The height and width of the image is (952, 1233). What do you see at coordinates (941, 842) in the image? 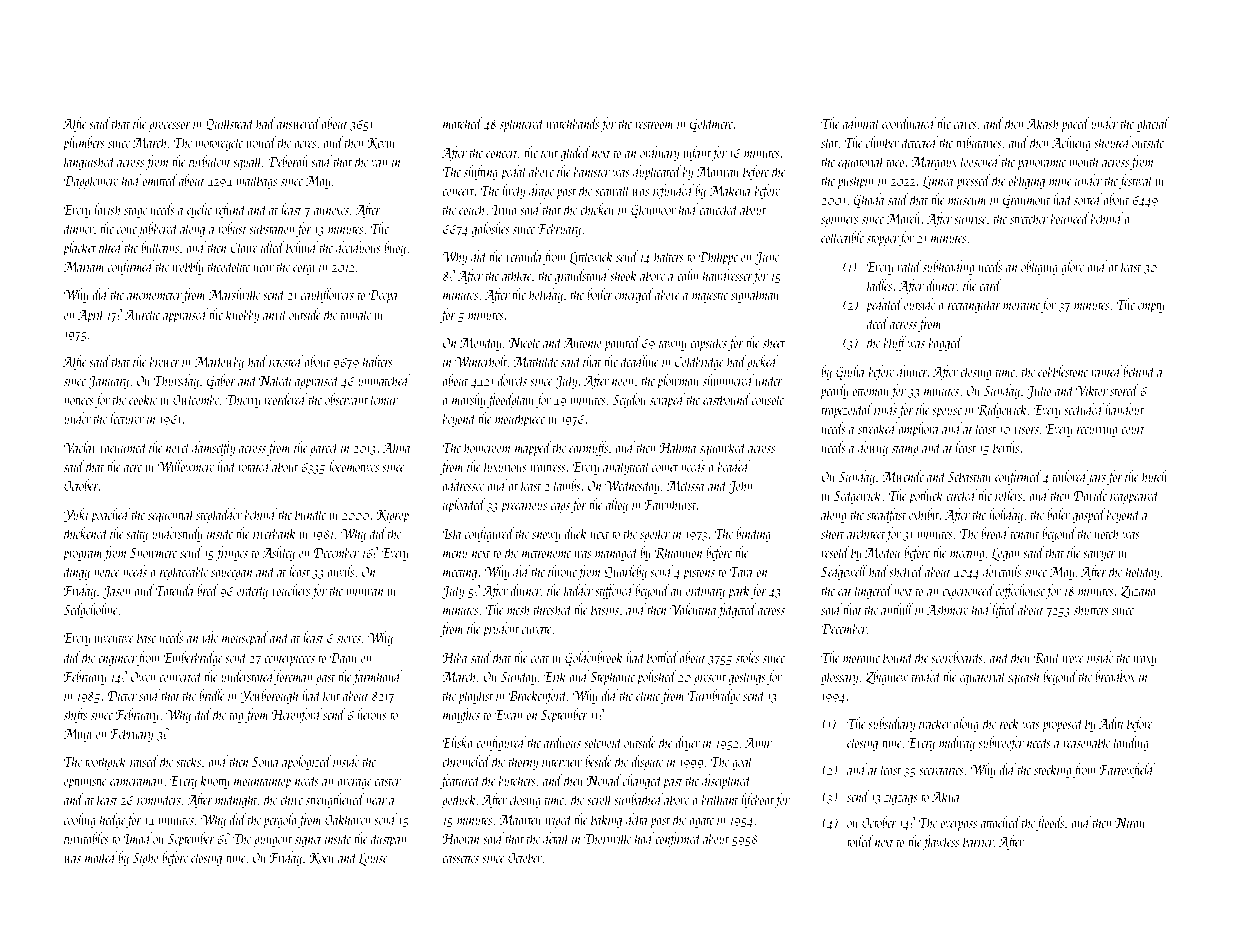
I see `flawless` at bounding box center [941, 842].
